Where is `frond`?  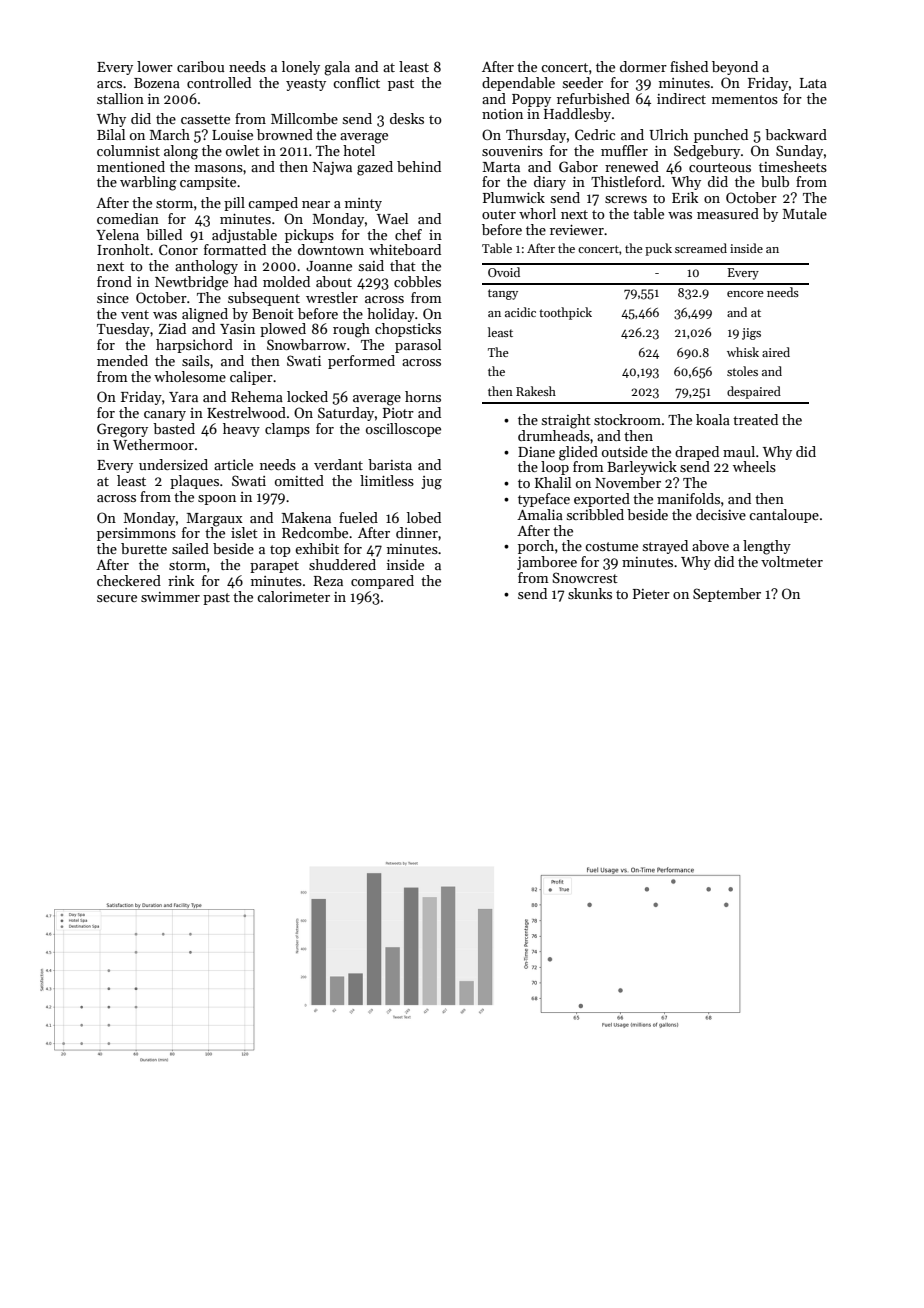
frond is located at coordinates (114, 281).
